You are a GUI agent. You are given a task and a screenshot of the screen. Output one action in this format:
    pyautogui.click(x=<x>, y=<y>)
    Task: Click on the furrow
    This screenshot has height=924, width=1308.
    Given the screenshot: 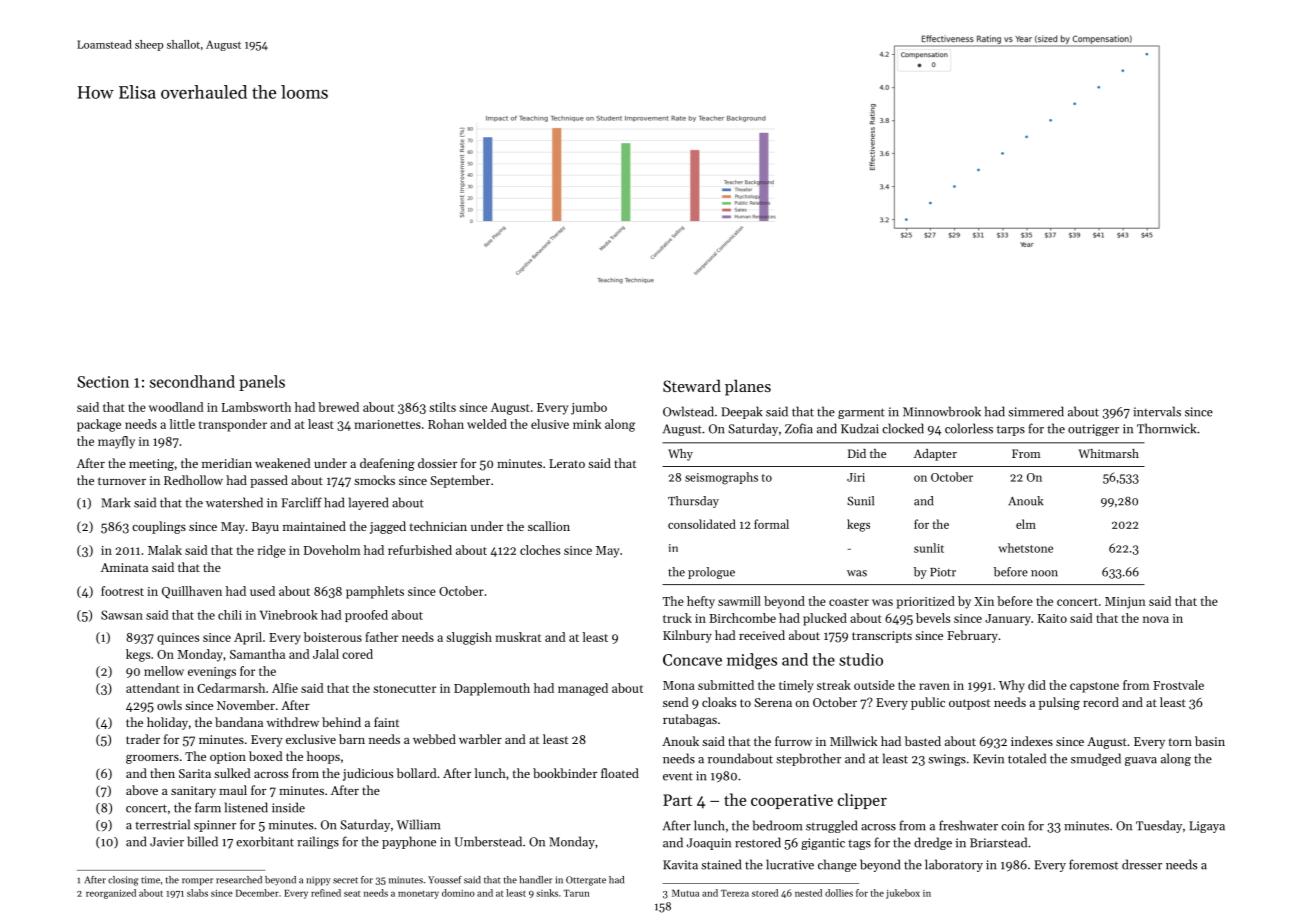 What is the action you would take?
    pyautogui.click(x=793, y=741)
